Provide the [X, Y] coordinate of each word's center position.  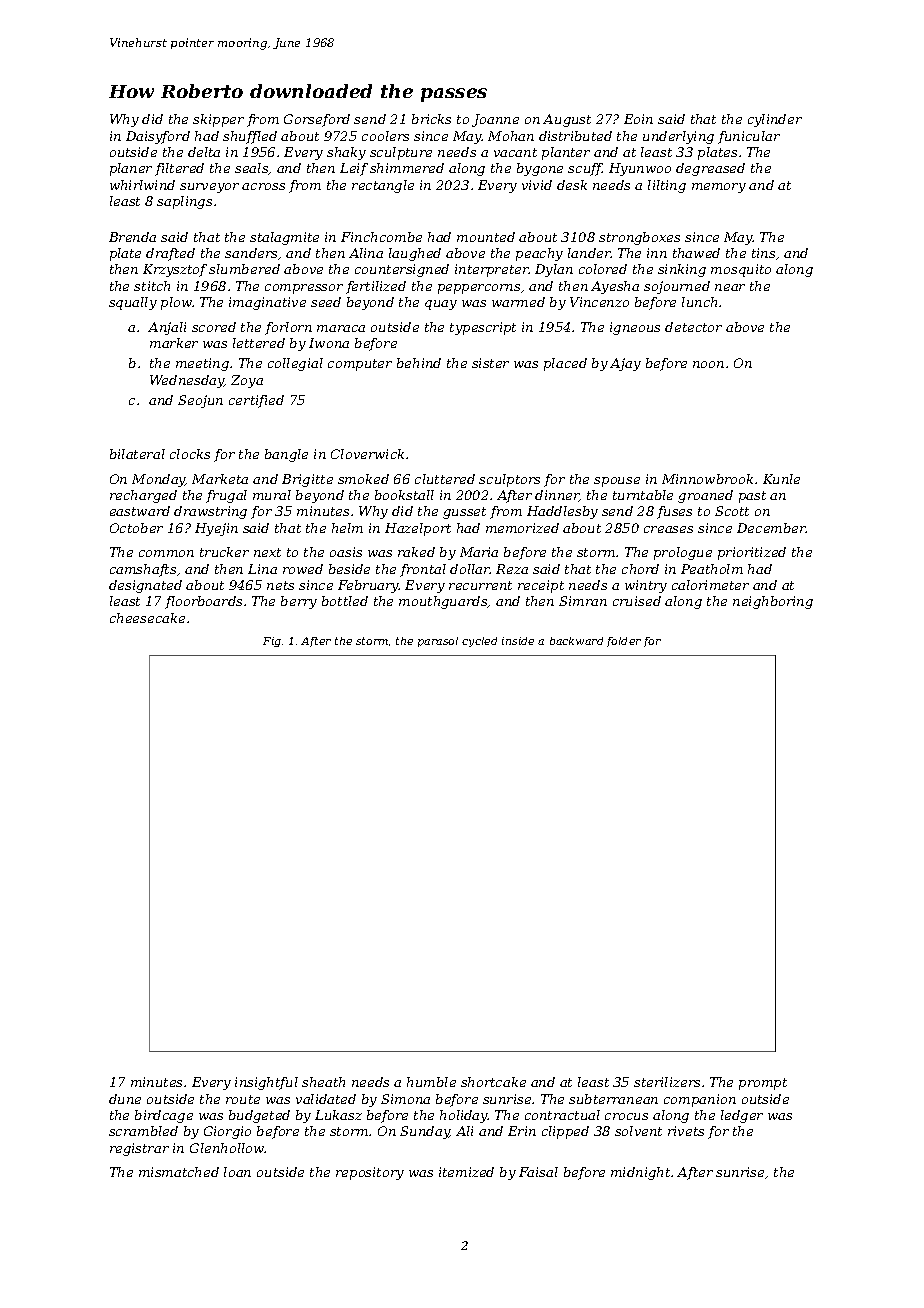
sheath [323, 1082]
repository [370, 1173]
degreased [710, 169]
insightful [266, 1083]
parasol [438, 642]
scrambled [143, 1131]
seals [252, 169]
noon [708, 364]
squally [133, 303]
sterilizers [667, 1082]
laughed [415, 254]
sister [490, 363]
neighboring [773, 602]
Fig [272, 642]
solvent [638, 1131]
